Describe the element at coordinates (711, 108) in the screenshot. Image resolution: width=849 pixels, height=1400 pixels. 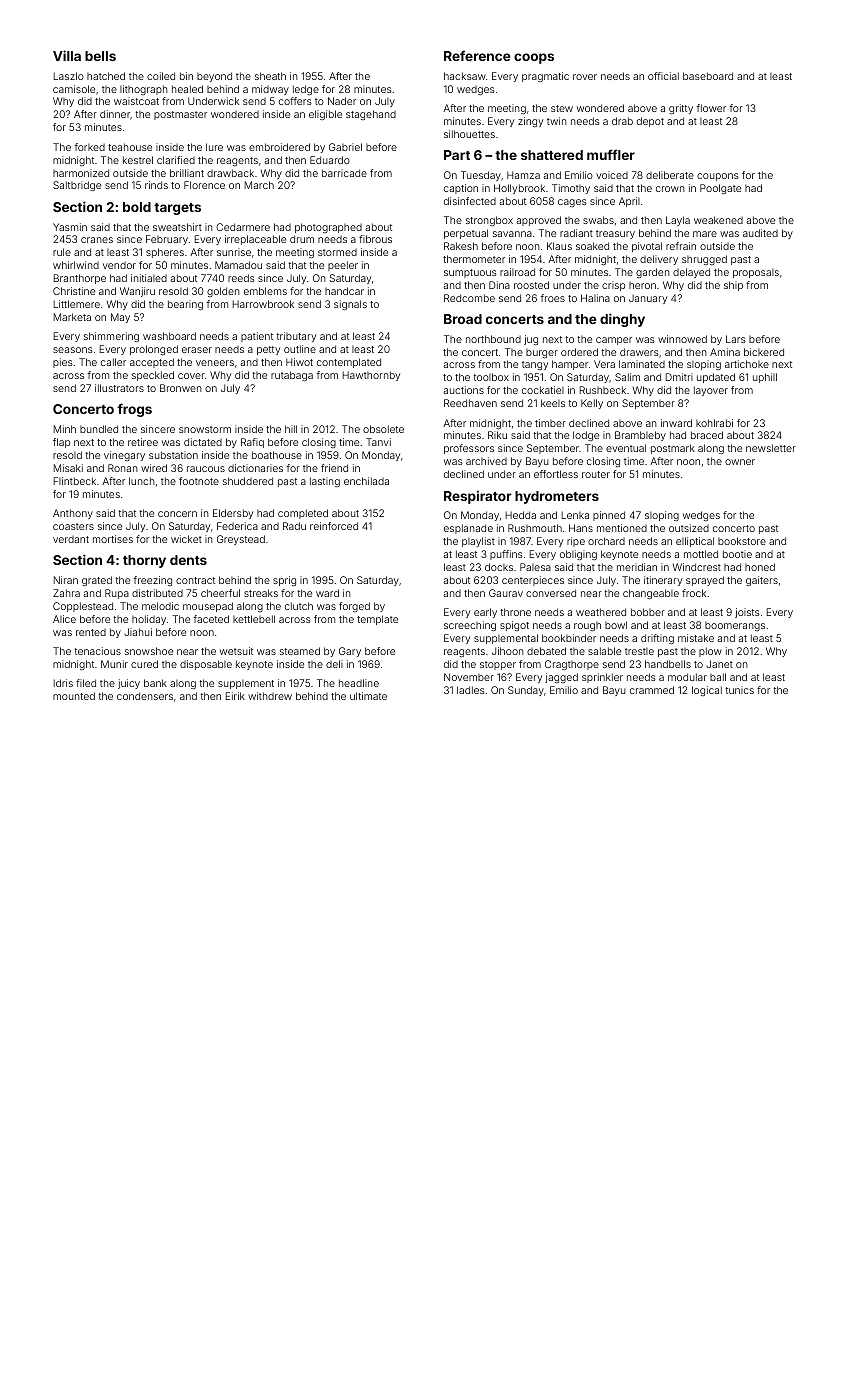
I see `flower` at that location.
